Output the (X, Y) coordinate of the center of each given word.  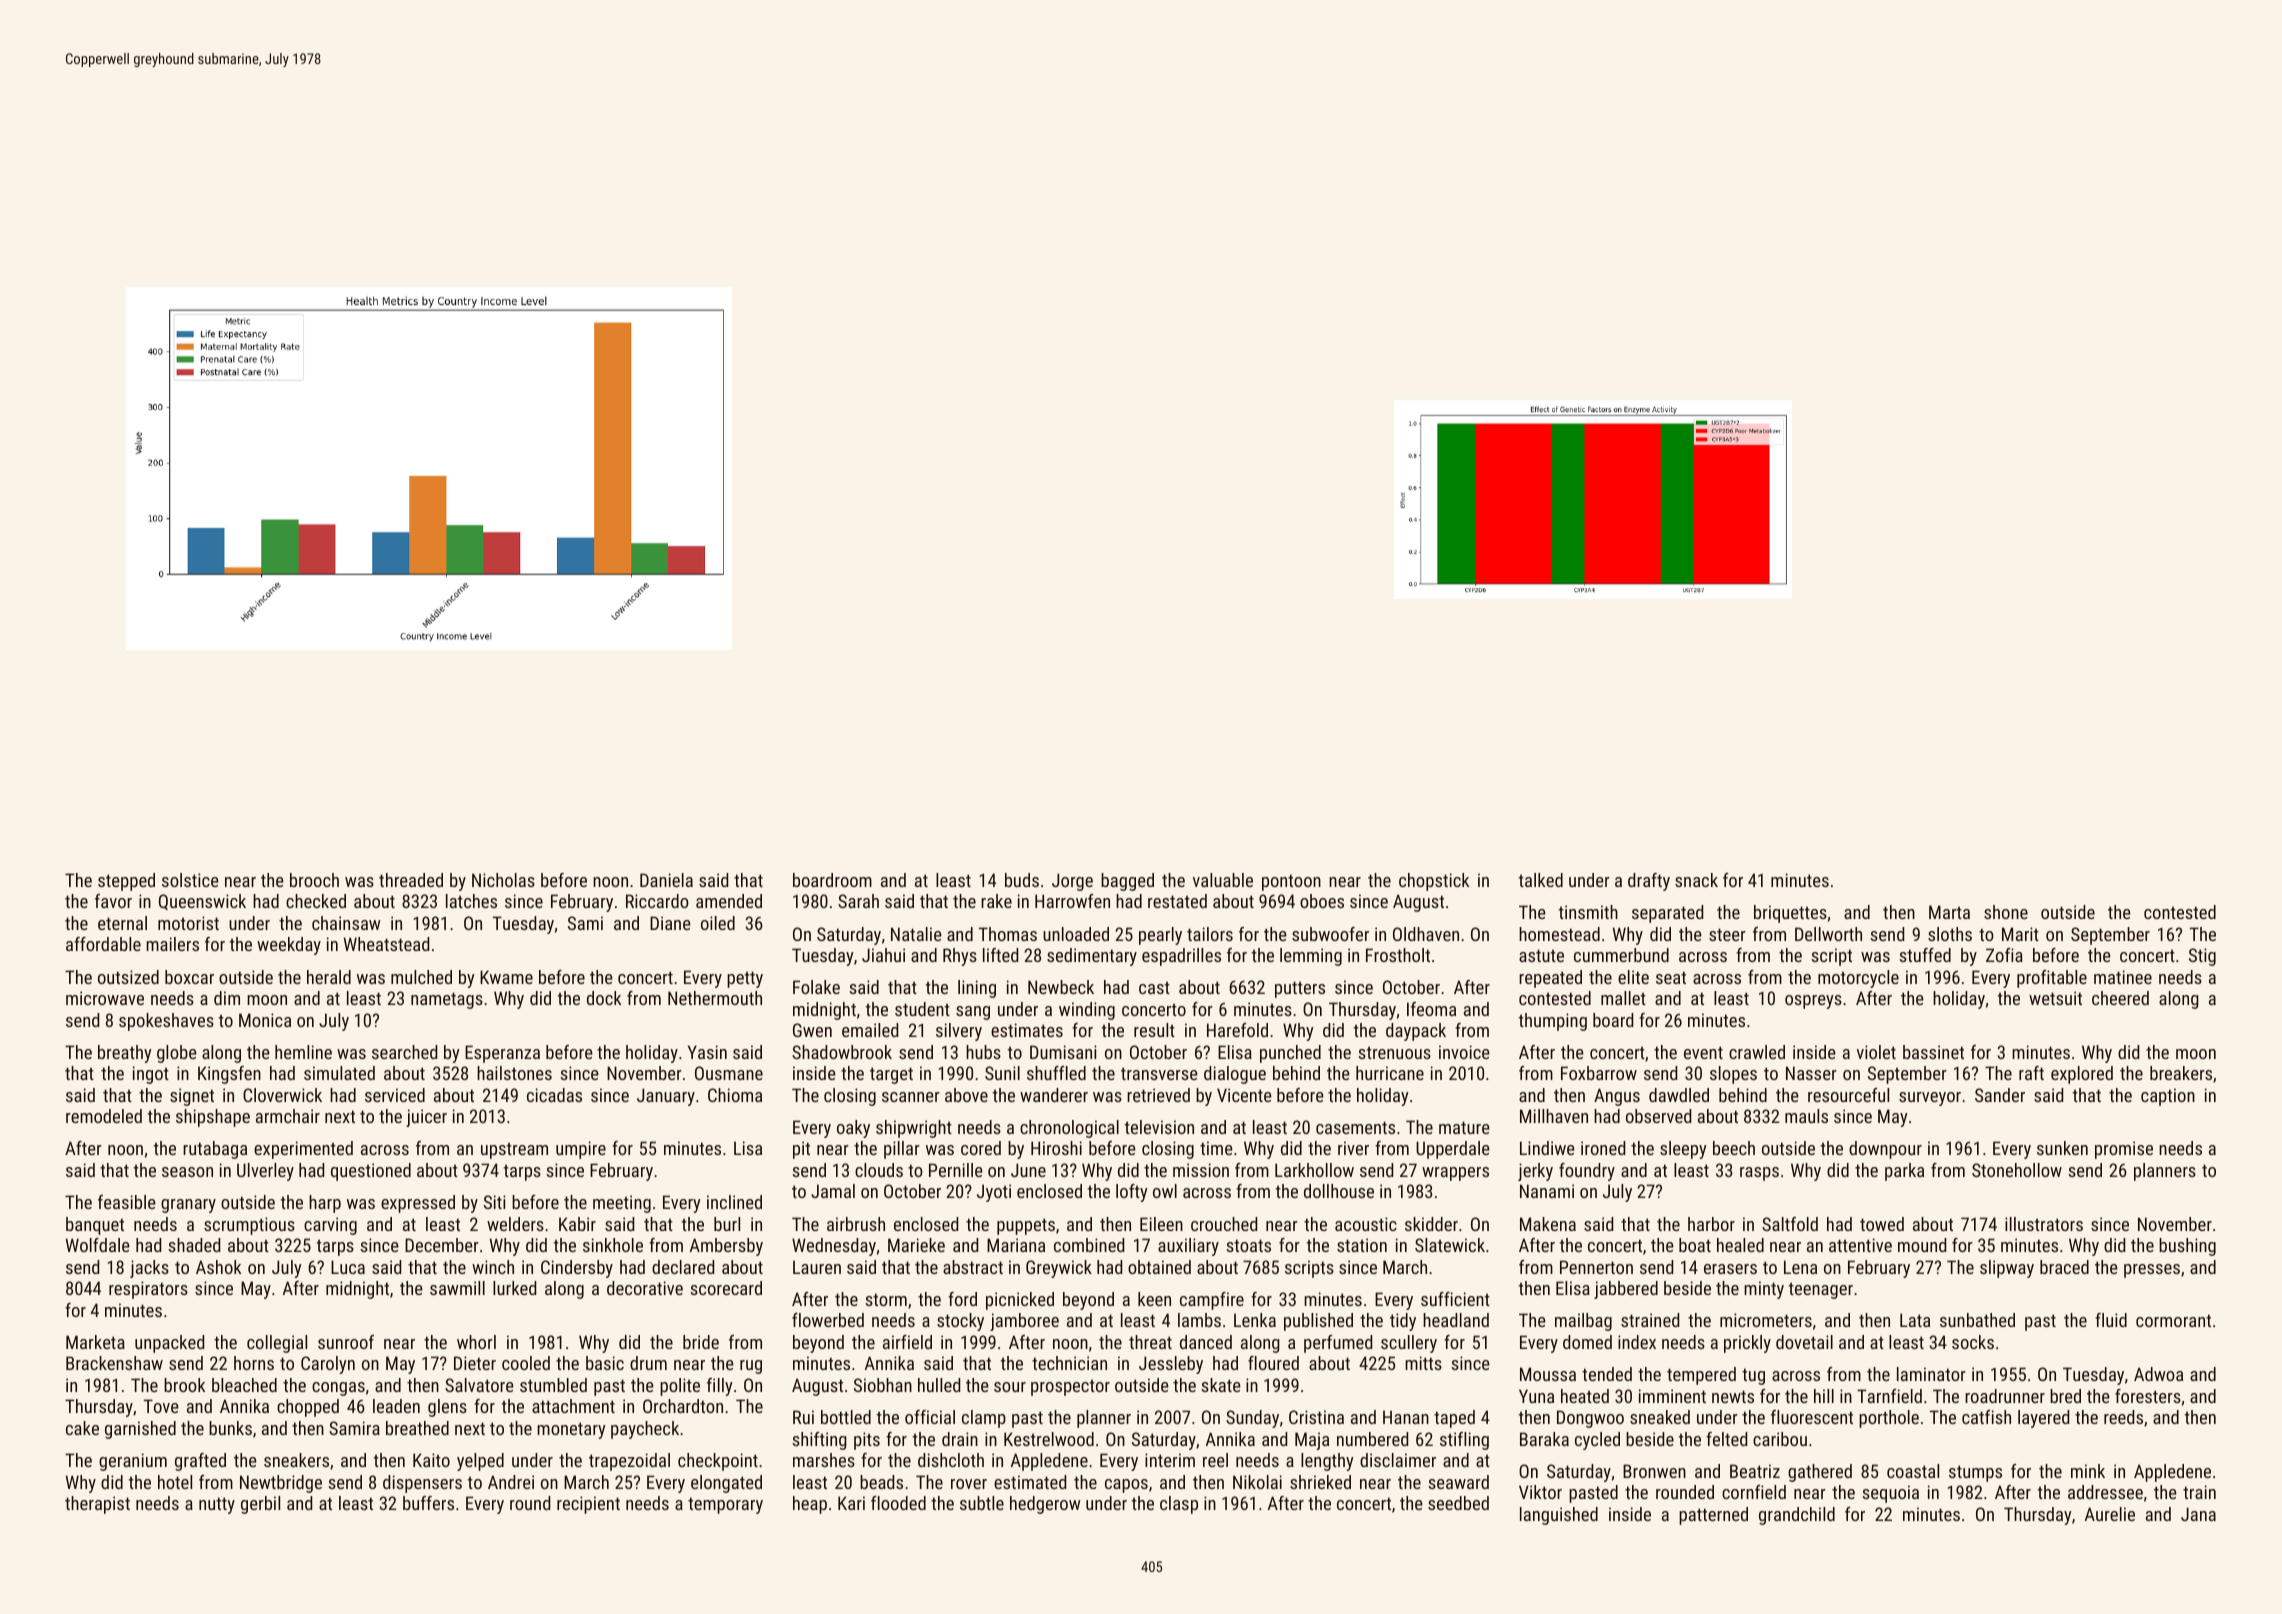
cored (981, 1148)
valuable (1223, 880)
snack (1696, 880)
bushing (2187, 1247)
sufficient (1455, 1299)
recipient (588, 1505)
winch (493, 1267)
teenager (1820, 1291)
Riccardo (657, 901)
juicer (426, 1118)
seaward (1458, 1482)
